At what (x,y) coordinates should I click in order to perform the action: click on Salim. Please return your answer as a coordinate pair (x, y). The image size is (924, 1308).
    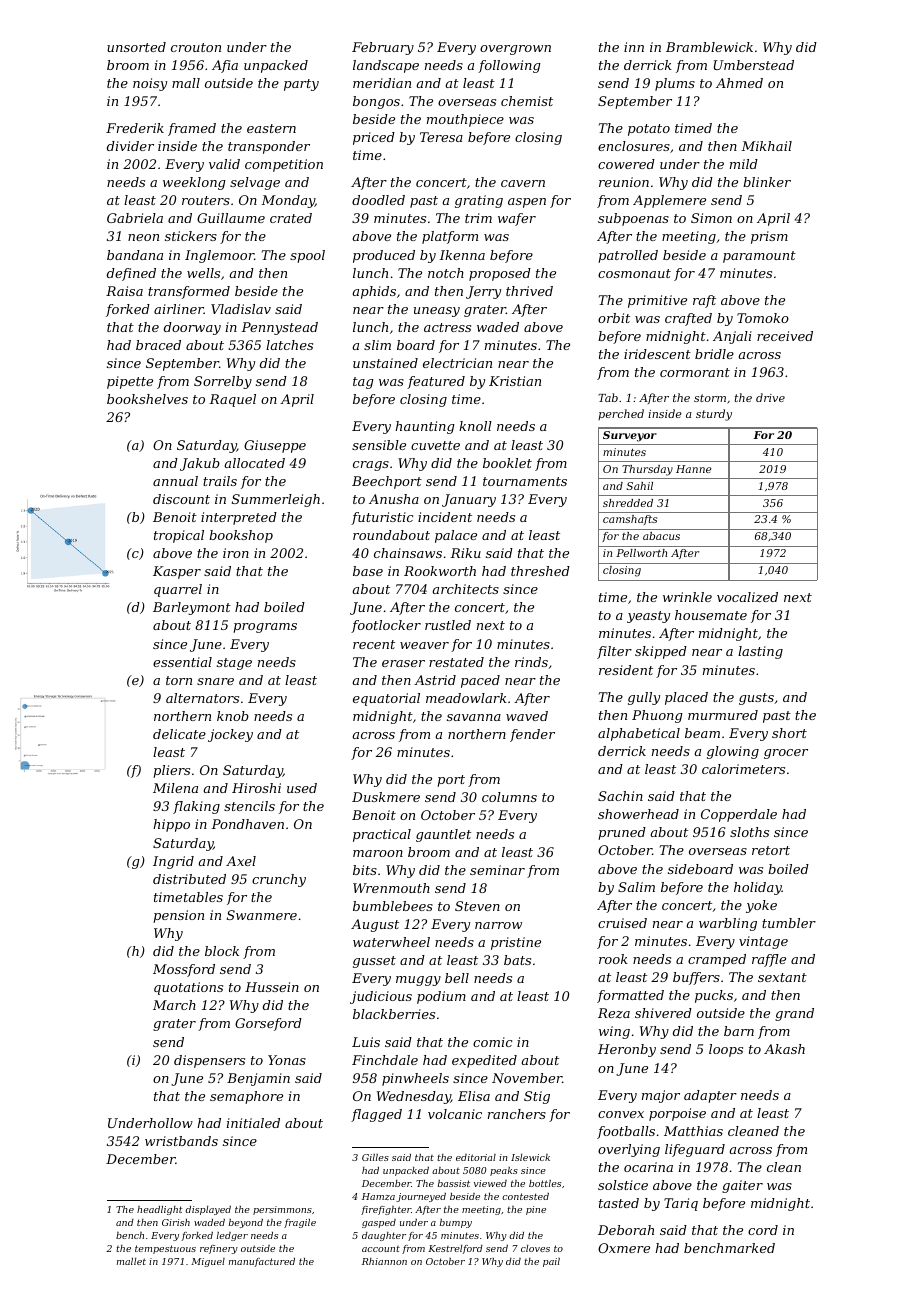
    Looking at the image, I should click on (636, 887).
